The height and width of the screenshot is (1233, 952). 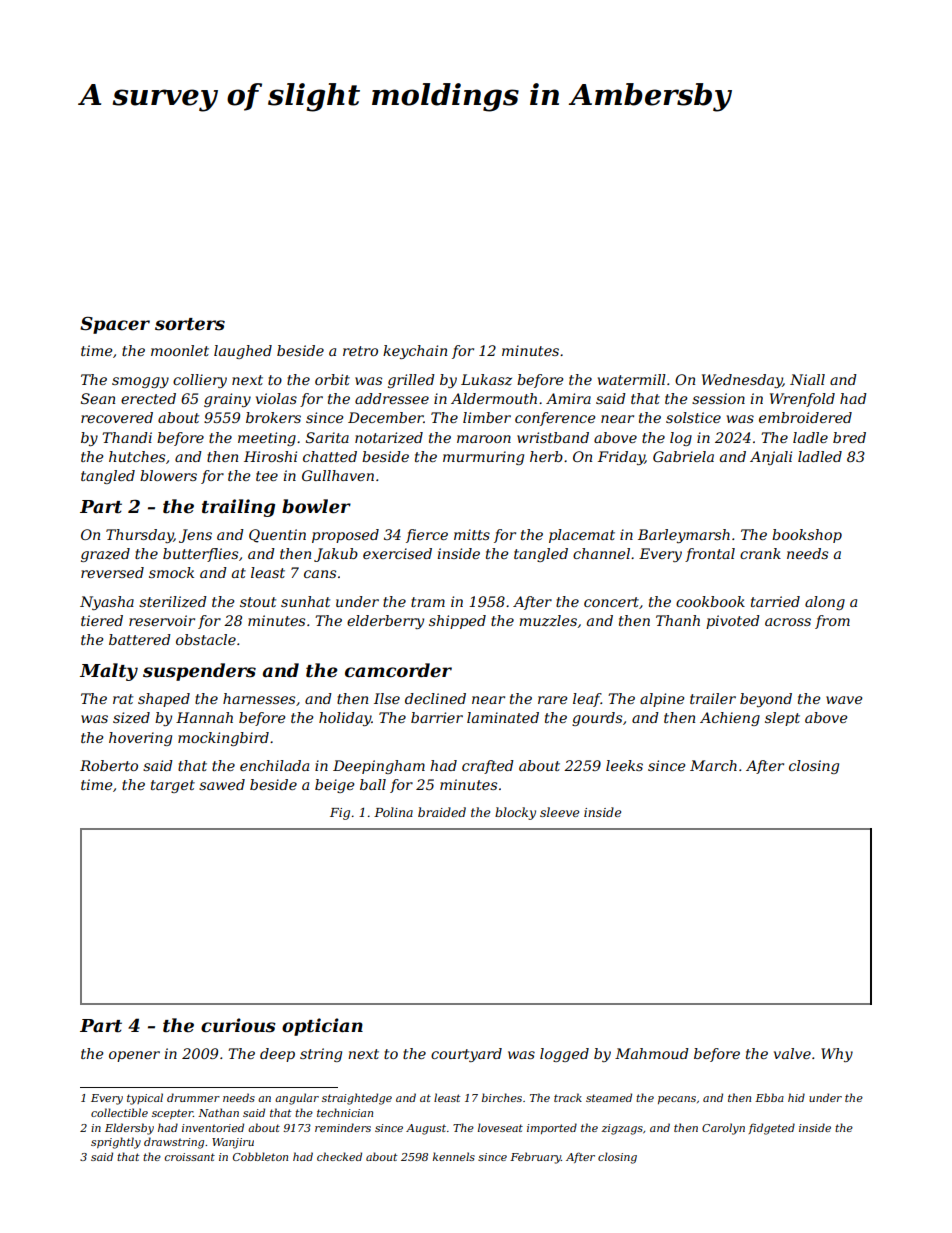 What do you see at coordinates (148, 398) in the screenshot?
I see `erected` at bounding box center [148, 398].
